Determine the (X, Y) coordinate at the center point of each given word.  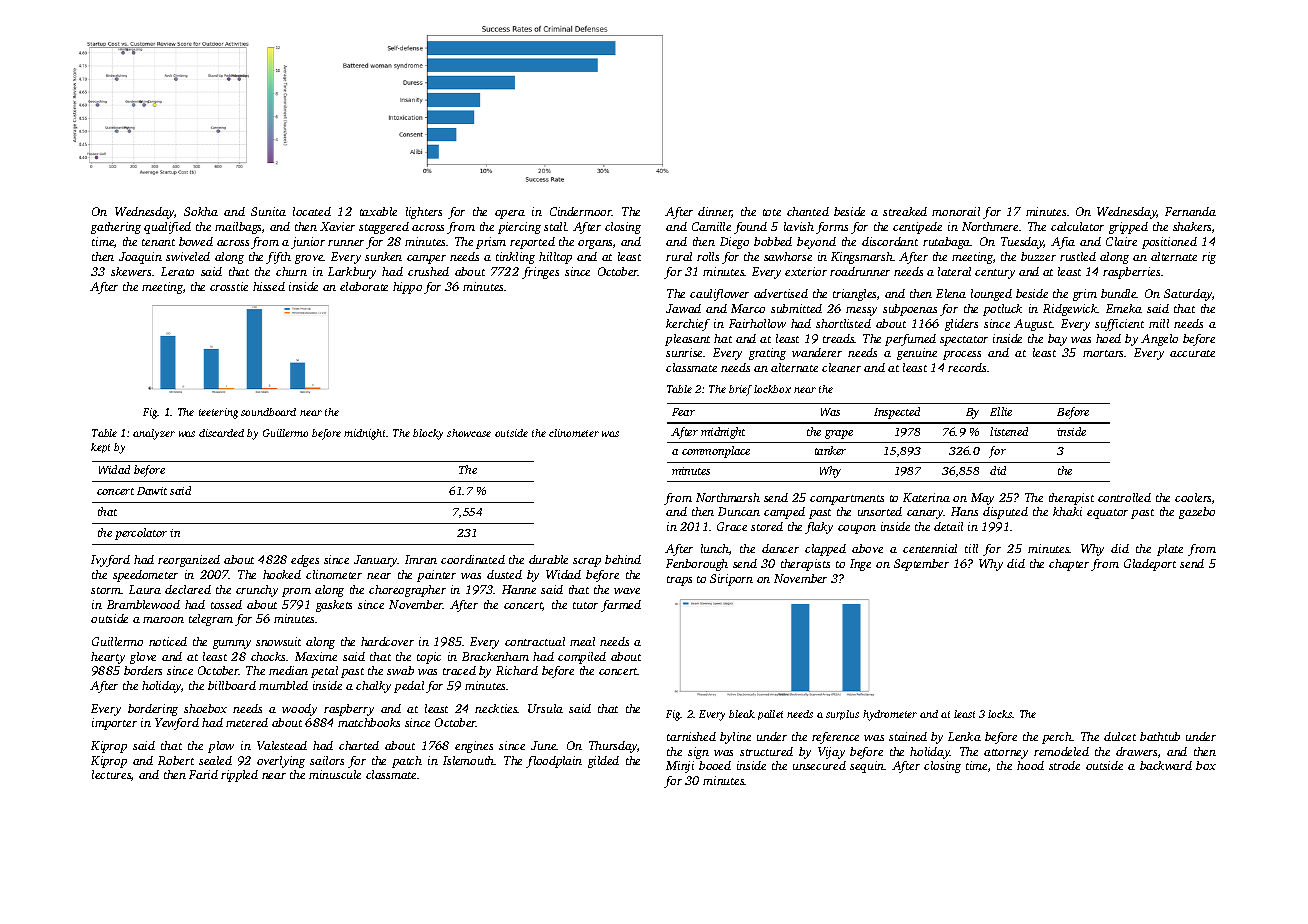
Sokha (201, 211)
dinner (715, 212)
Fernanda (1190, 211)
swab (400, 670)
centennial (930, 548)
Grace (732, 526)
